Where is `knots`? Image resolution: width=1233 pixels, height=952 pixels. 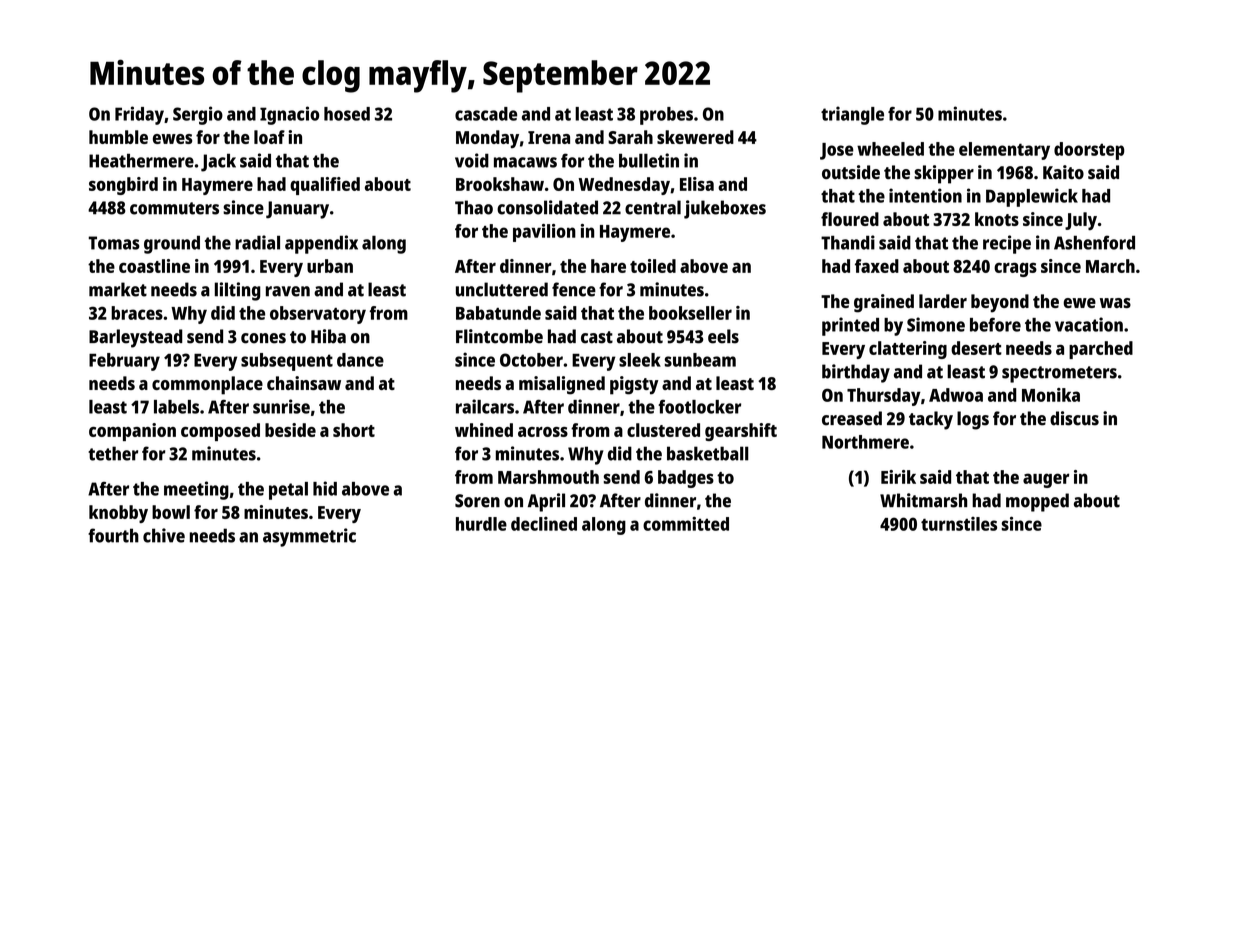 knots is located at coordinates (997, 219).
